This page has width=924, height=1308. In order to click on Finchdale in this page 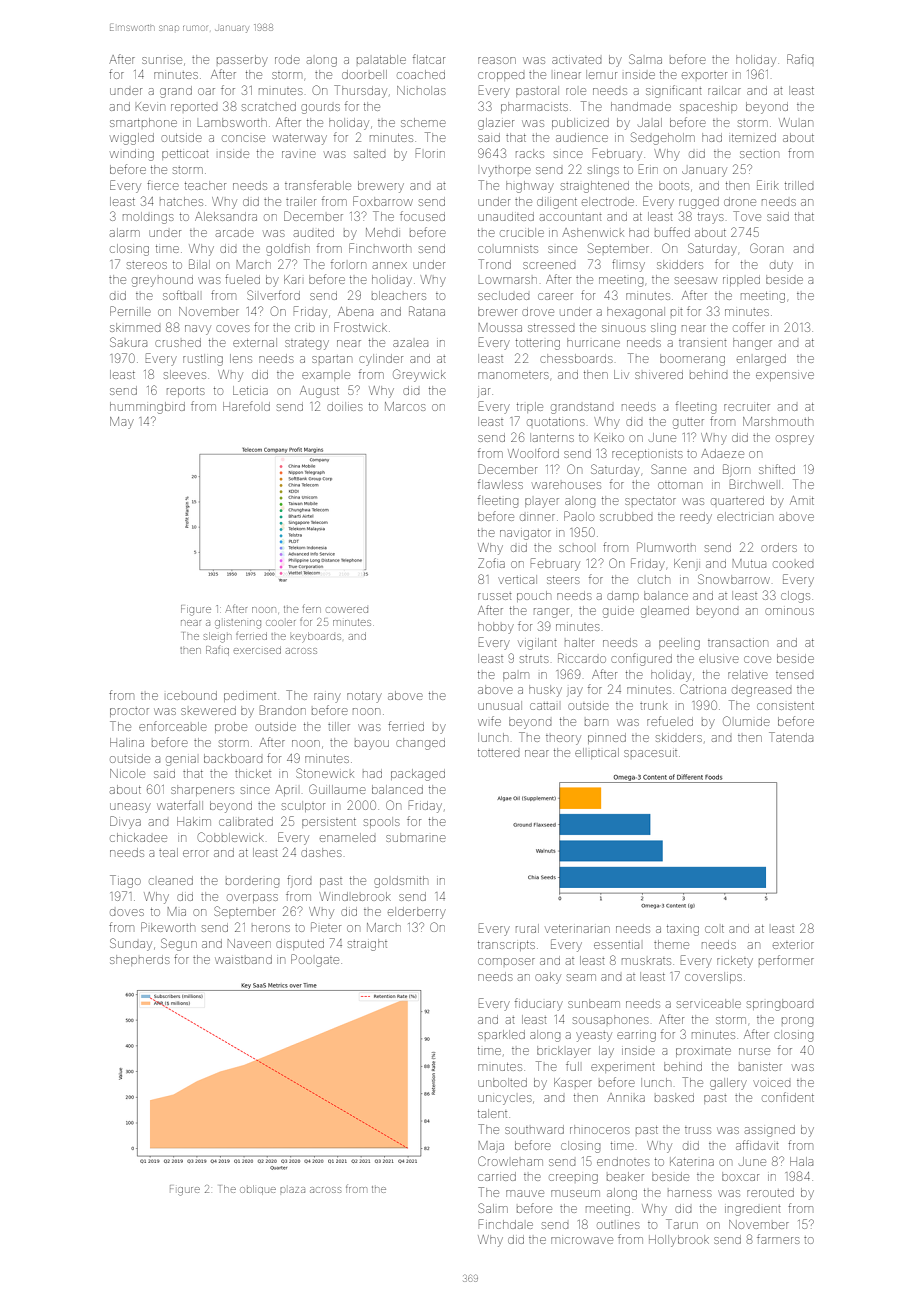, I will do `click(506, 1224)`.
